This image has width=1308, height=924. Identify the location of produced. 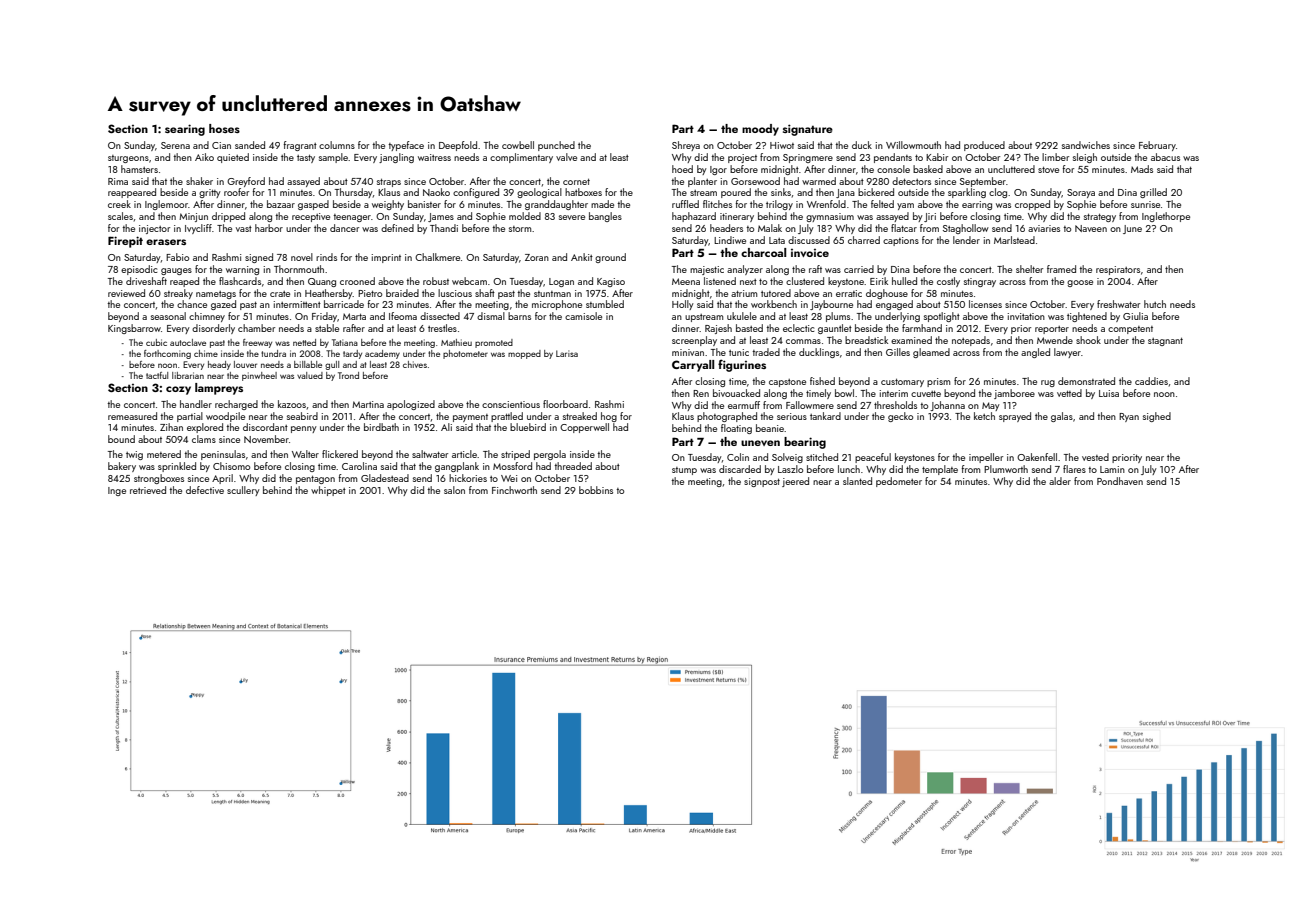
(984, 146).
